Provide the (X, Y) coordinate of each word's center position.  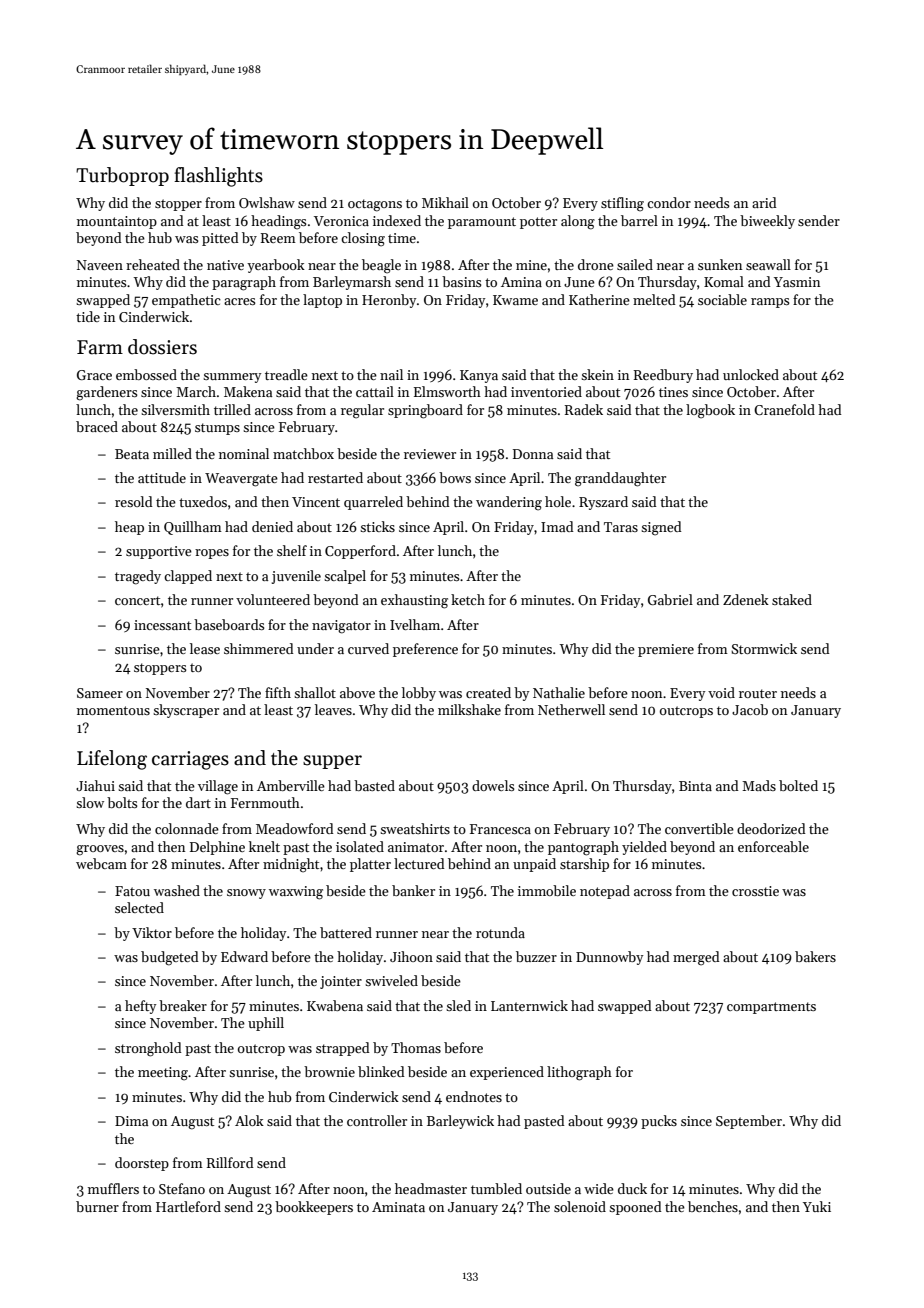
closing (363, 239)
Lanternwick (529, 1005)
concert (138, 600)
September (749, 1122)
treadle (286, 374)
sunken (720, 264)
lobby (419, 694)
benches (713, 1206)
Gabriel (670, 599)
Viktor (152, 932)
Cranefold (784, 409)
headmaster (431, 1188)
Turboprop (122, 176)
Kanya (479, 376)
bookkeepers (314, 1208)
